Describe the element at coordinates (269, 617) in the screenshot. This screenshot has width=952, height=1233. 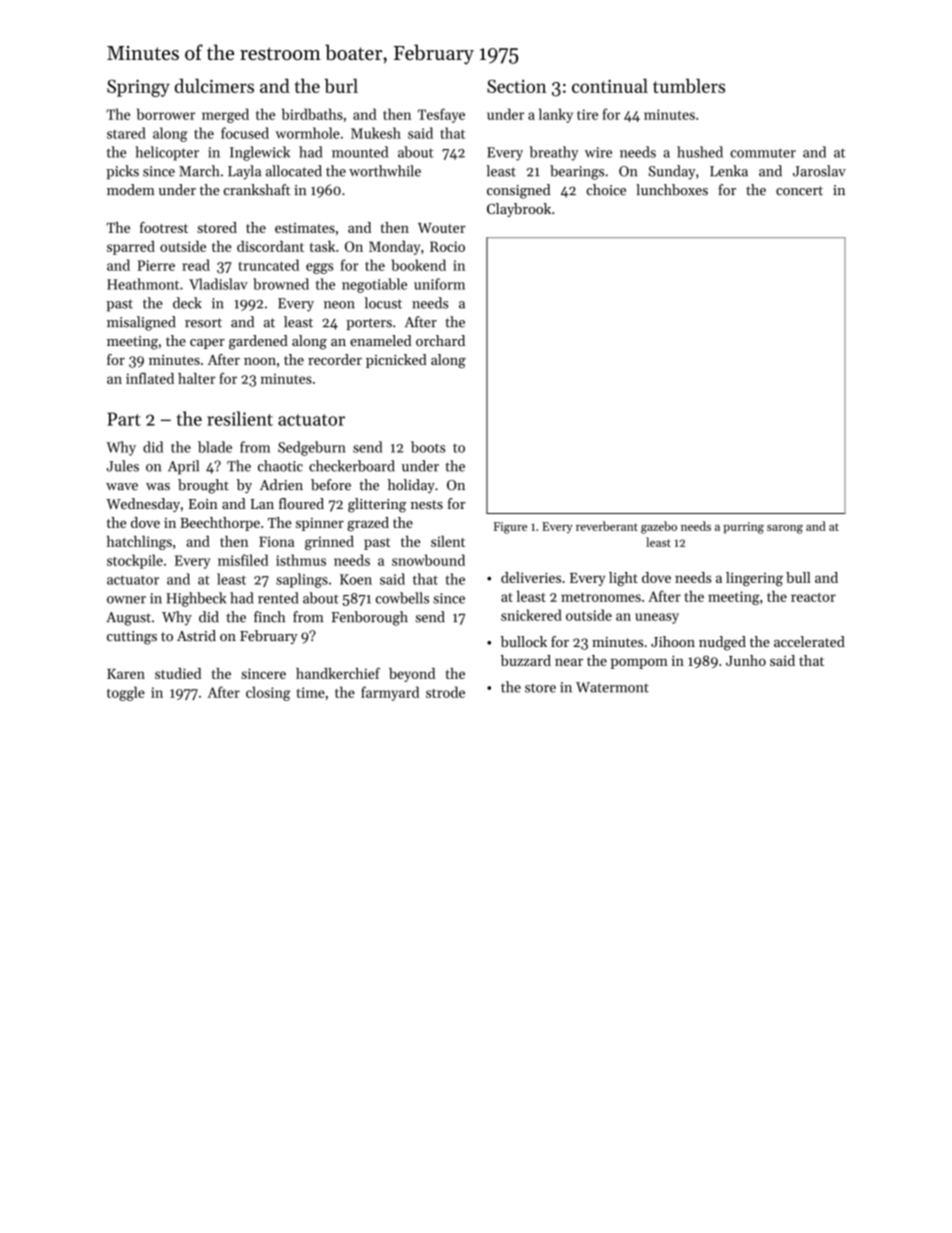
I see `finch` at that location.
